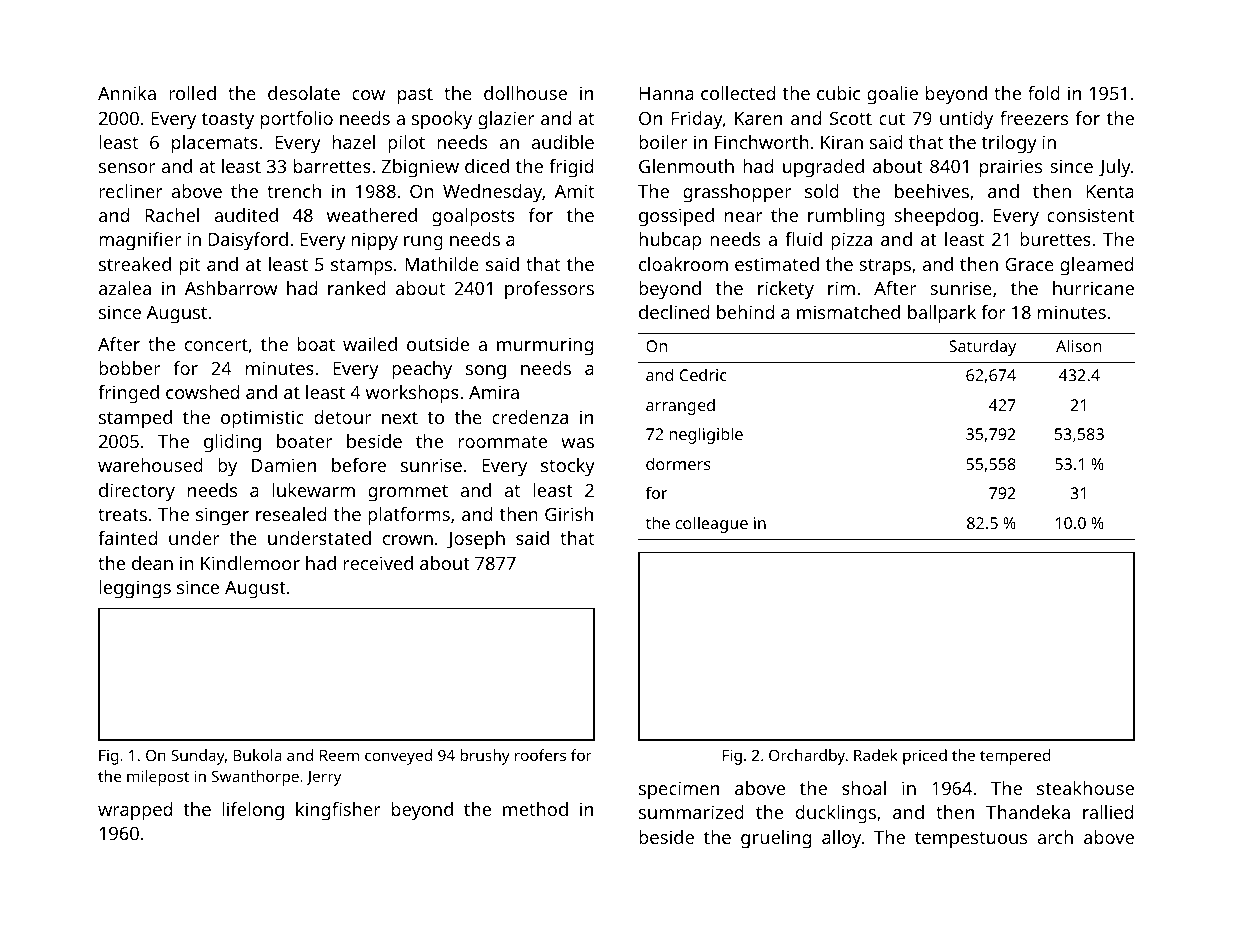 The height and width of the screenshot is (952, 1233). Describe the element at coordinates (966, 120) in the screenshot. I see `untidy` at that location.
